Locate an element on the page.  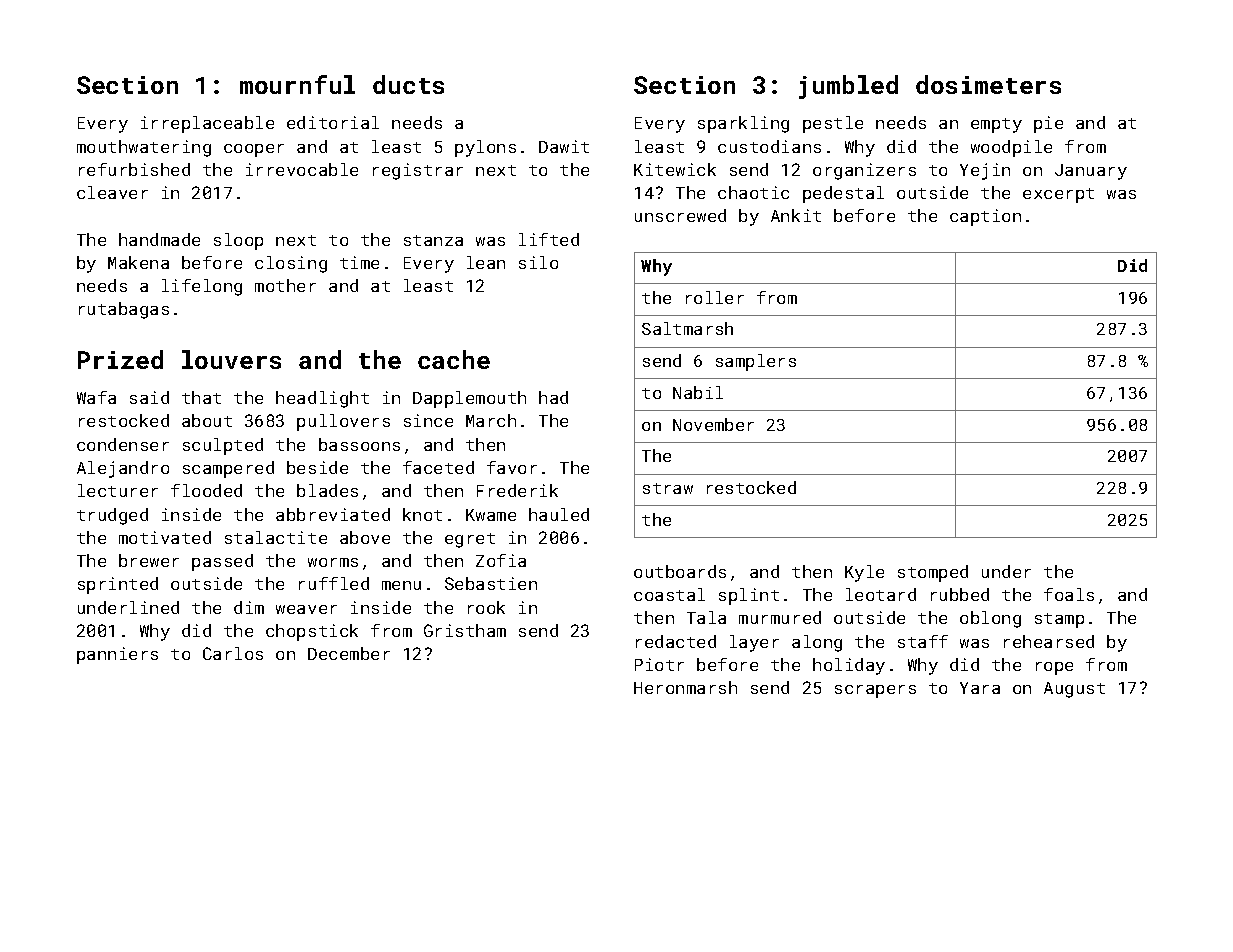
caption is located at coordinates (985, 217).
